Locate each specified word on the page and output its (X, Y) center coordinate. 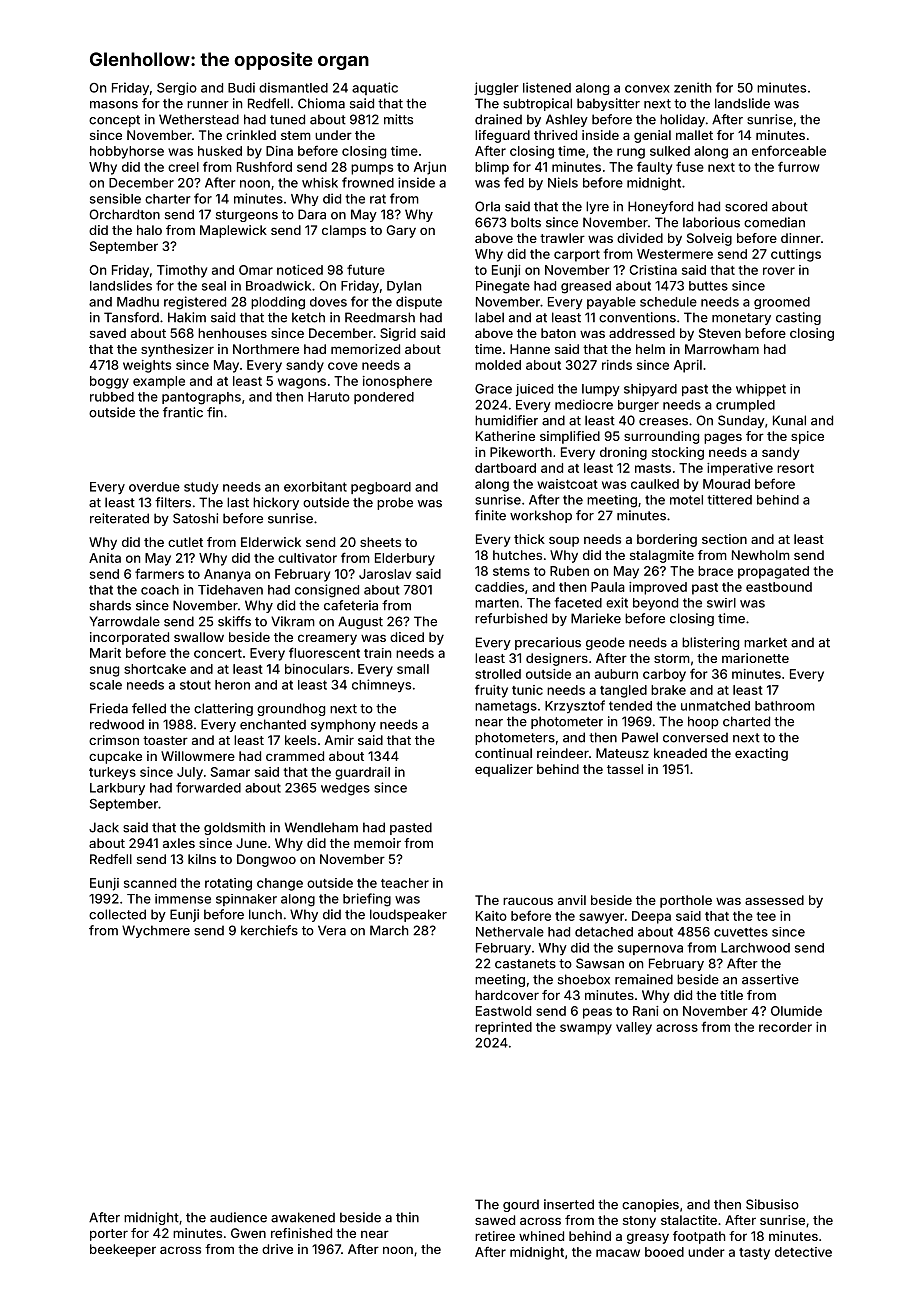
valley (634, 1028)
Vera (332, 930)
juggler (496, 88)
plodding (278, 303)
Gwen (248, 1233)
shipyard (650, 389)
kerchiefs (269, 930)
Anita (105, 558)
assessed (774, 900)
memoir (377, 843)
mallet (694, 135)
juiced (534, 390)
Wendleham (321, 827)
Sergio (177, 88)
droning (623, 453)
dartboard (505, 468)
